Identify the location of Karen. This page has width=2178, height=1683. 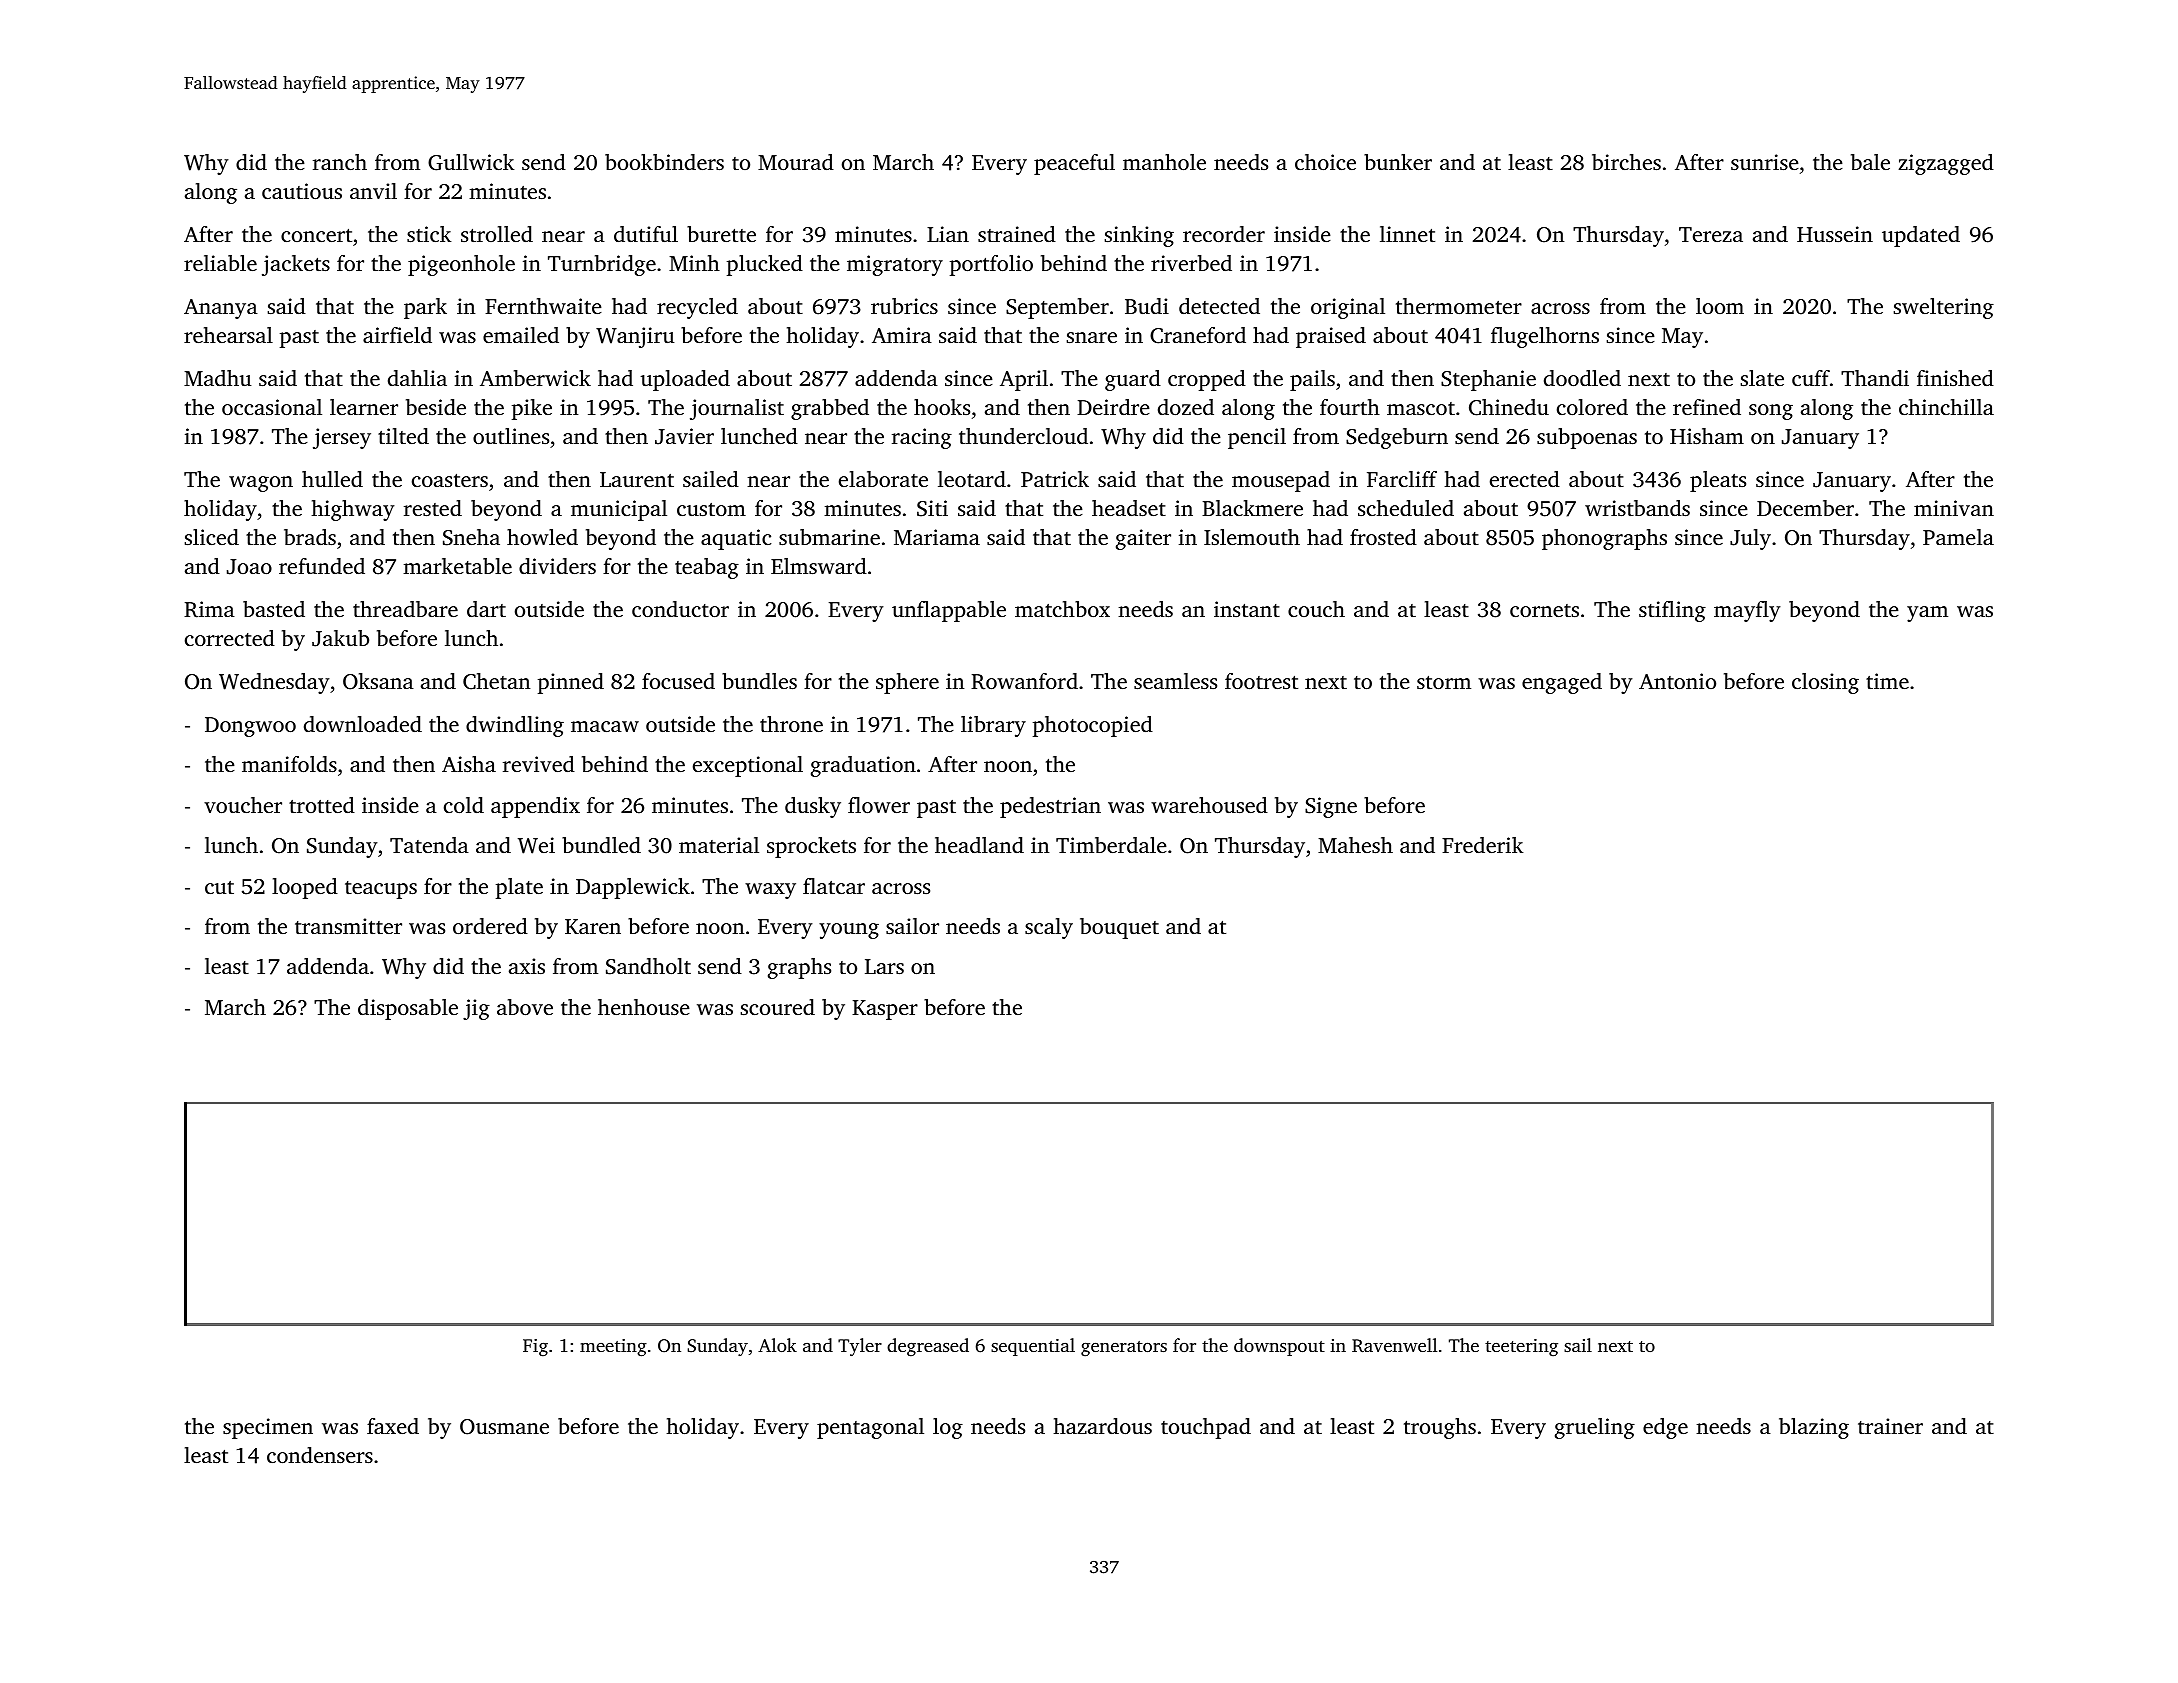
(593, 926).
